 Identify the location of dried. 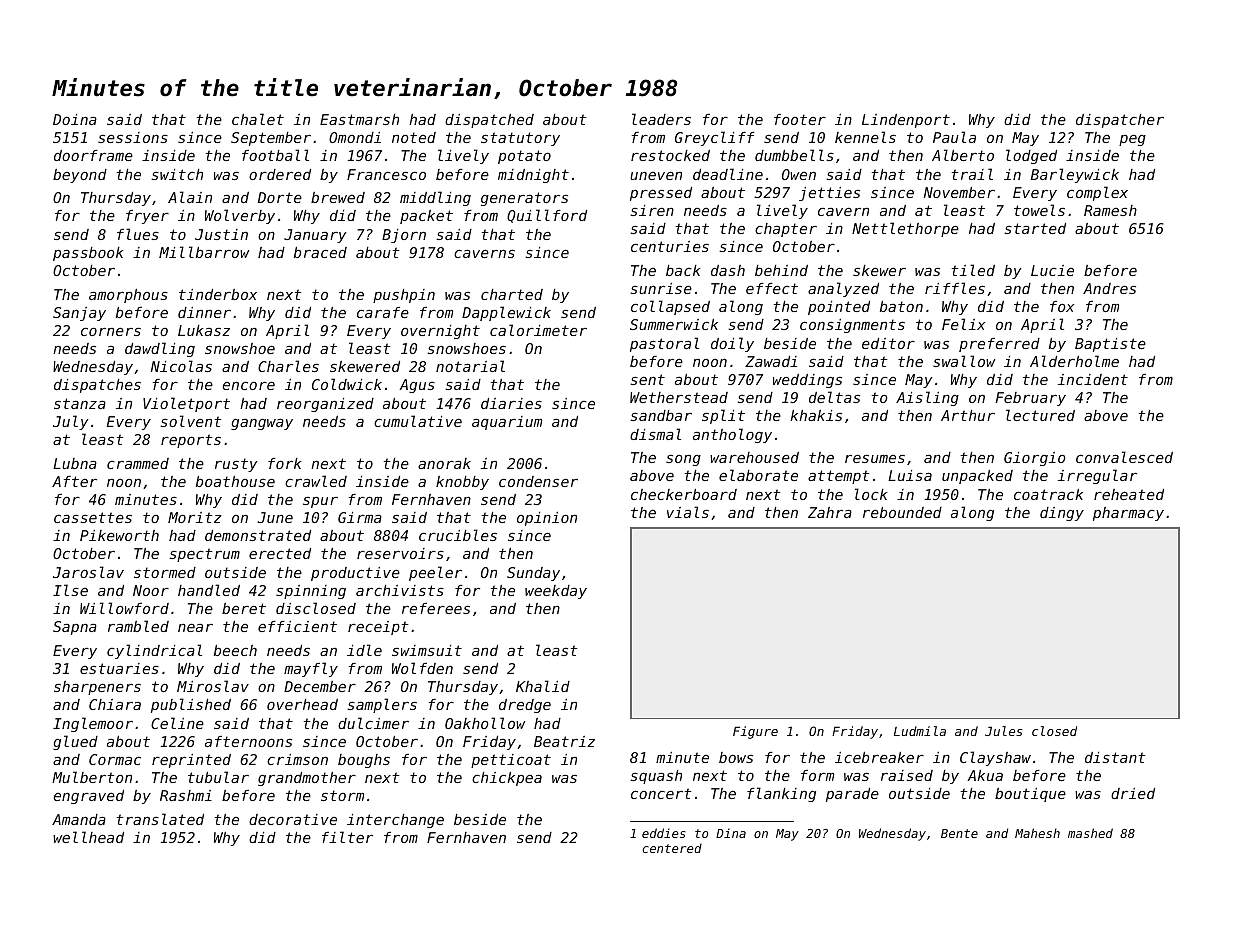
(1133, 793).
